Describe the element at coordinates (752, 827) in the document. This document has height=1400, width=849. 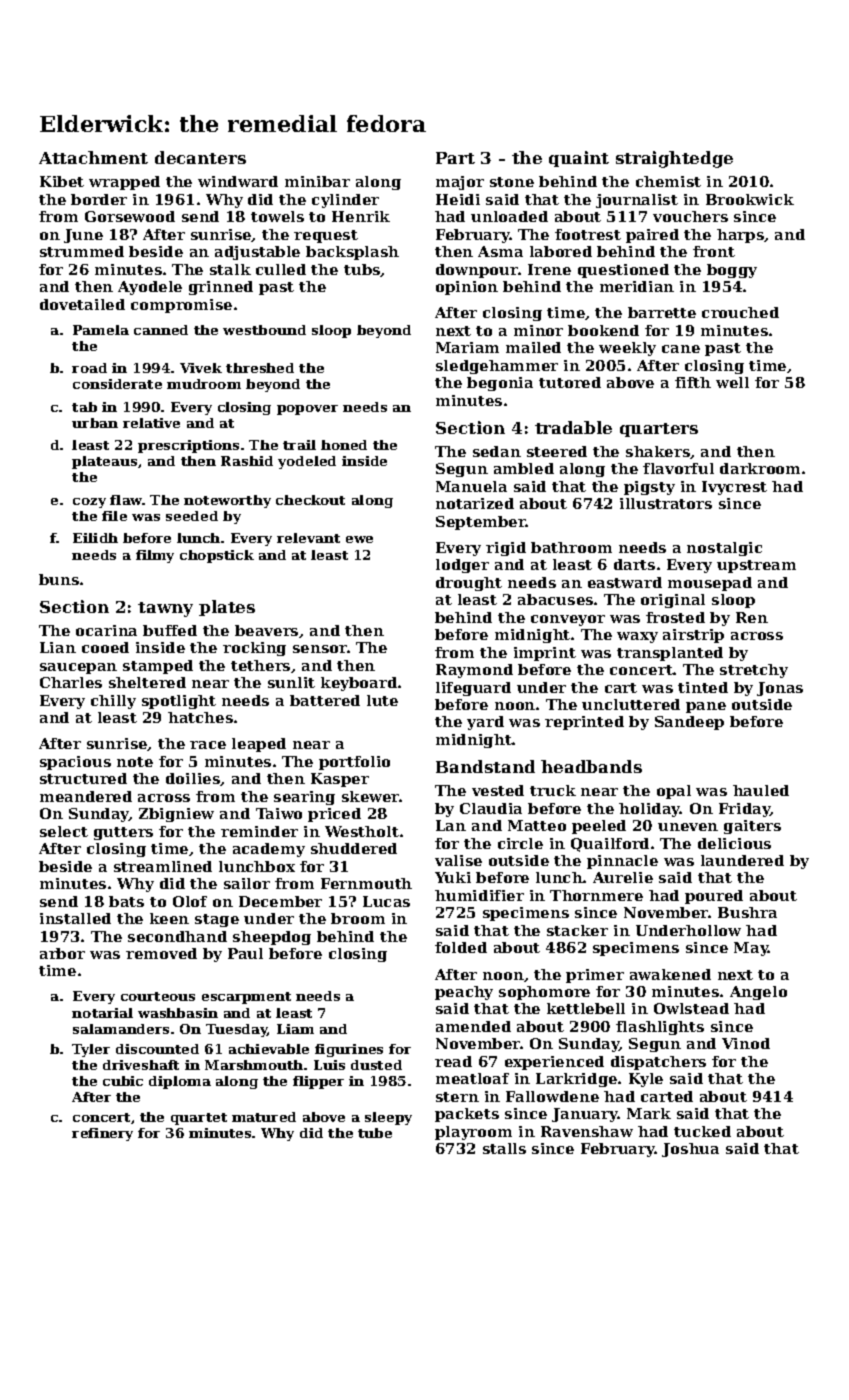
I see `gaiters` at that location.
